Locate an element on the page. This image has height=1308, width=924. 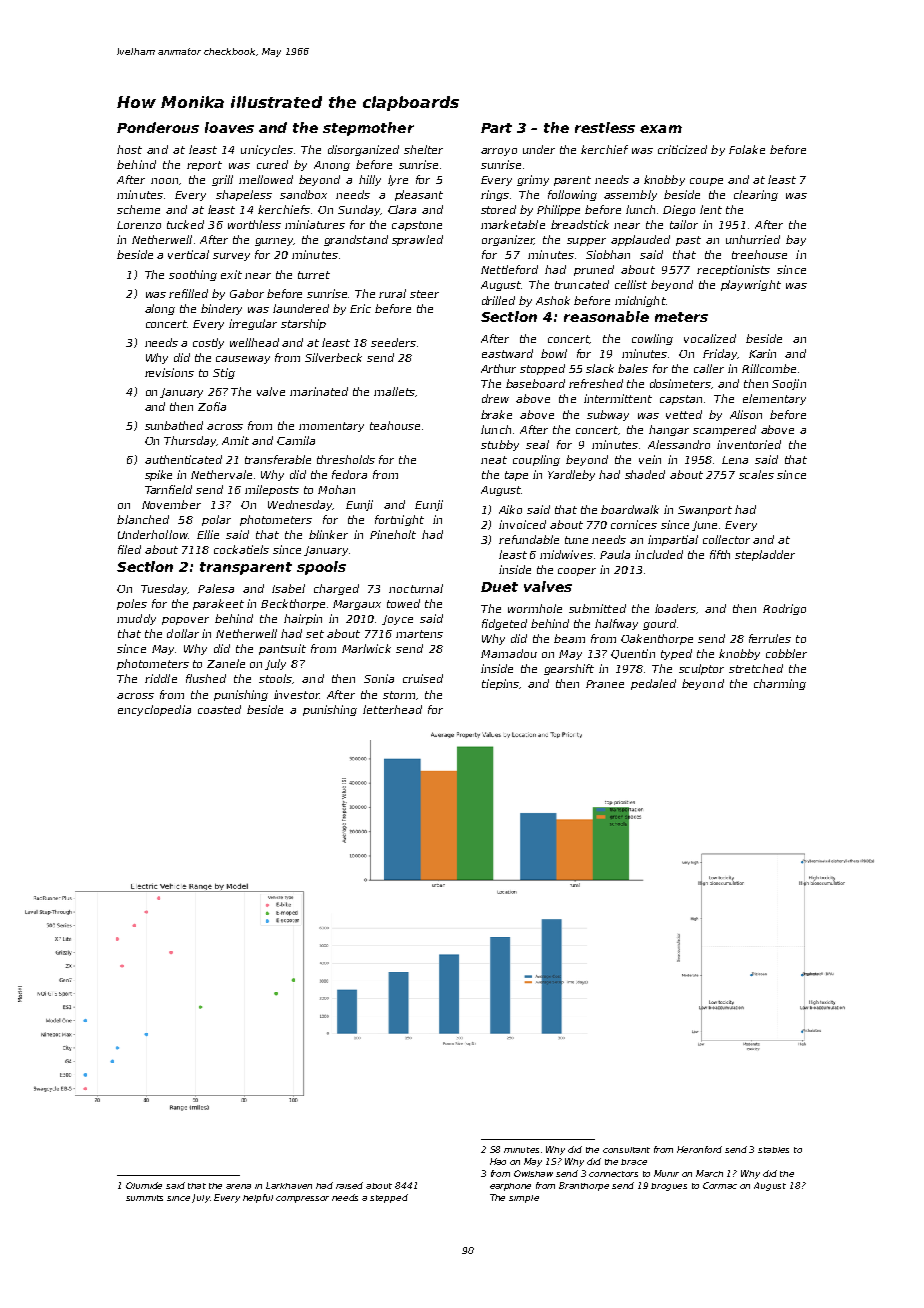
clearing is located at coordinates (756, 195).
